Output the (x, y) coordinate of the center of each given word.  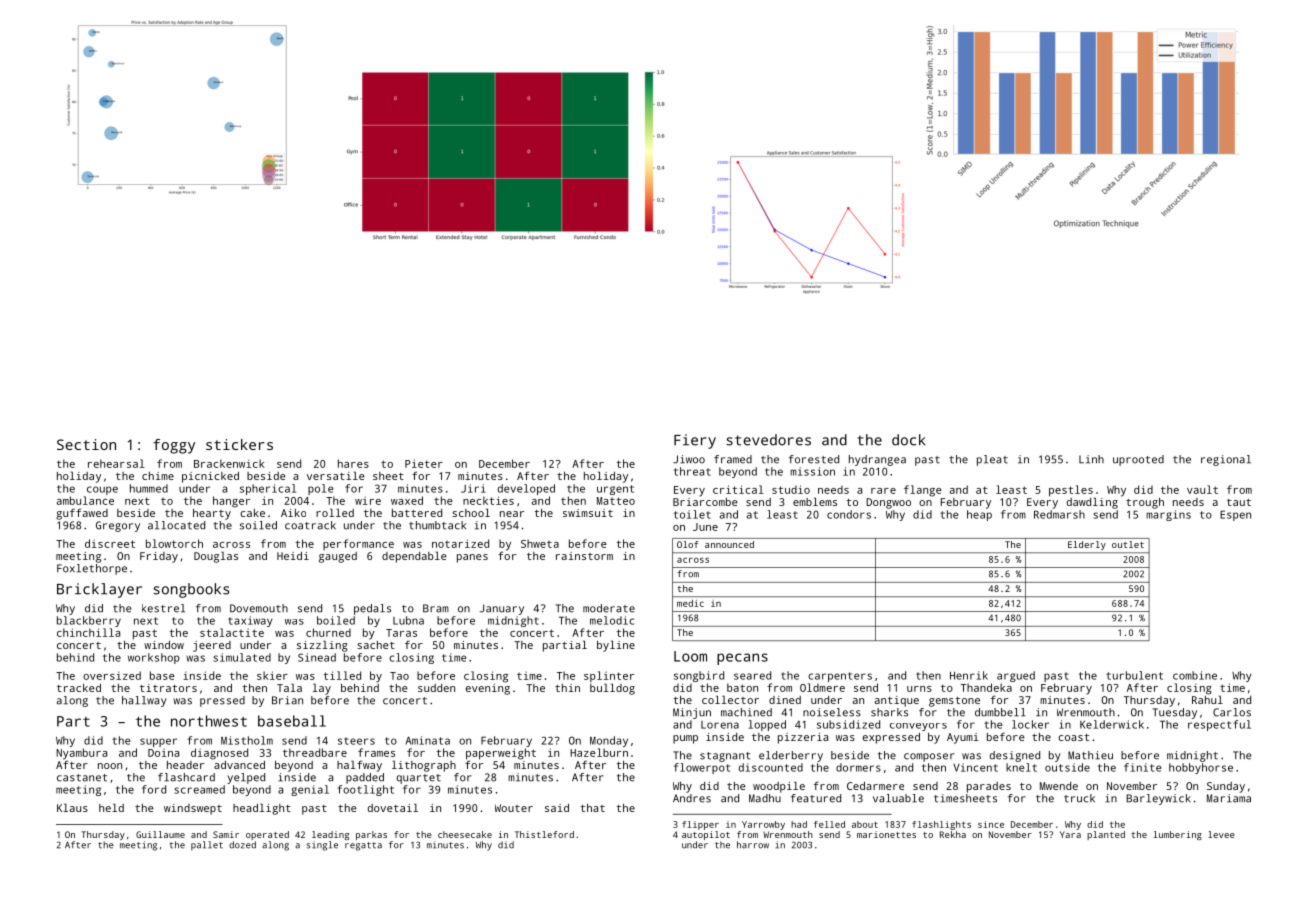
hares (353, 463)
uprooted (1138, 460)
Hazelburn (599, 752)
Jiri (473, 488)
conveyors (918, 727)
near (512, 514)
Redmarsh (1059, 514)
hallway (144, 701)
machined (746, 712)
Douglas (216, 557)
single (322, 846)
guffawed (82, 514)
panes (472, 558)
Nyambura (81, 754)
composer (929, 757)
